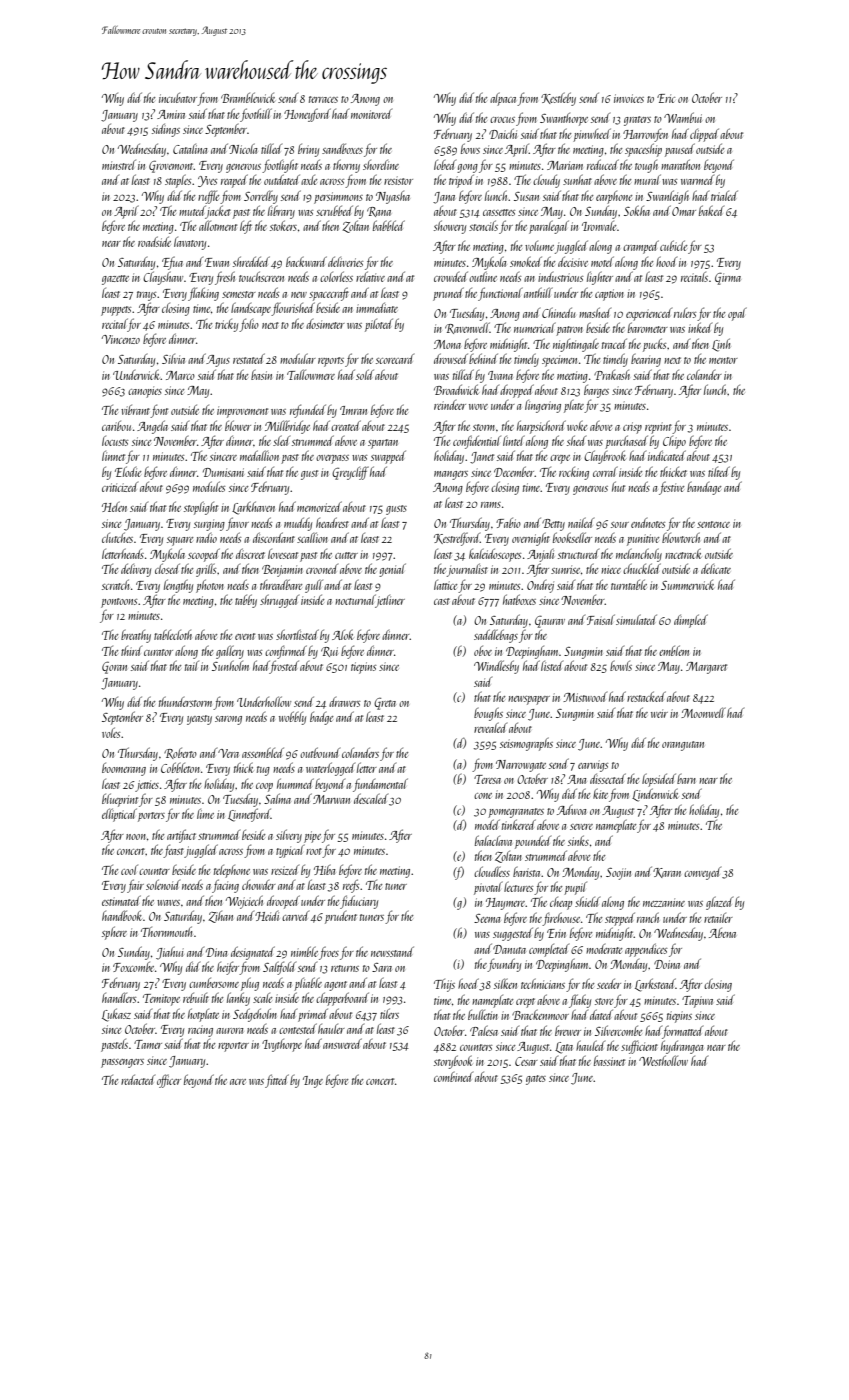 The height and width of the page is (1400, 849). What do you see at coordinates (190, 149) in the page?
I see `Catalina` at bounding box center [190, 149].
